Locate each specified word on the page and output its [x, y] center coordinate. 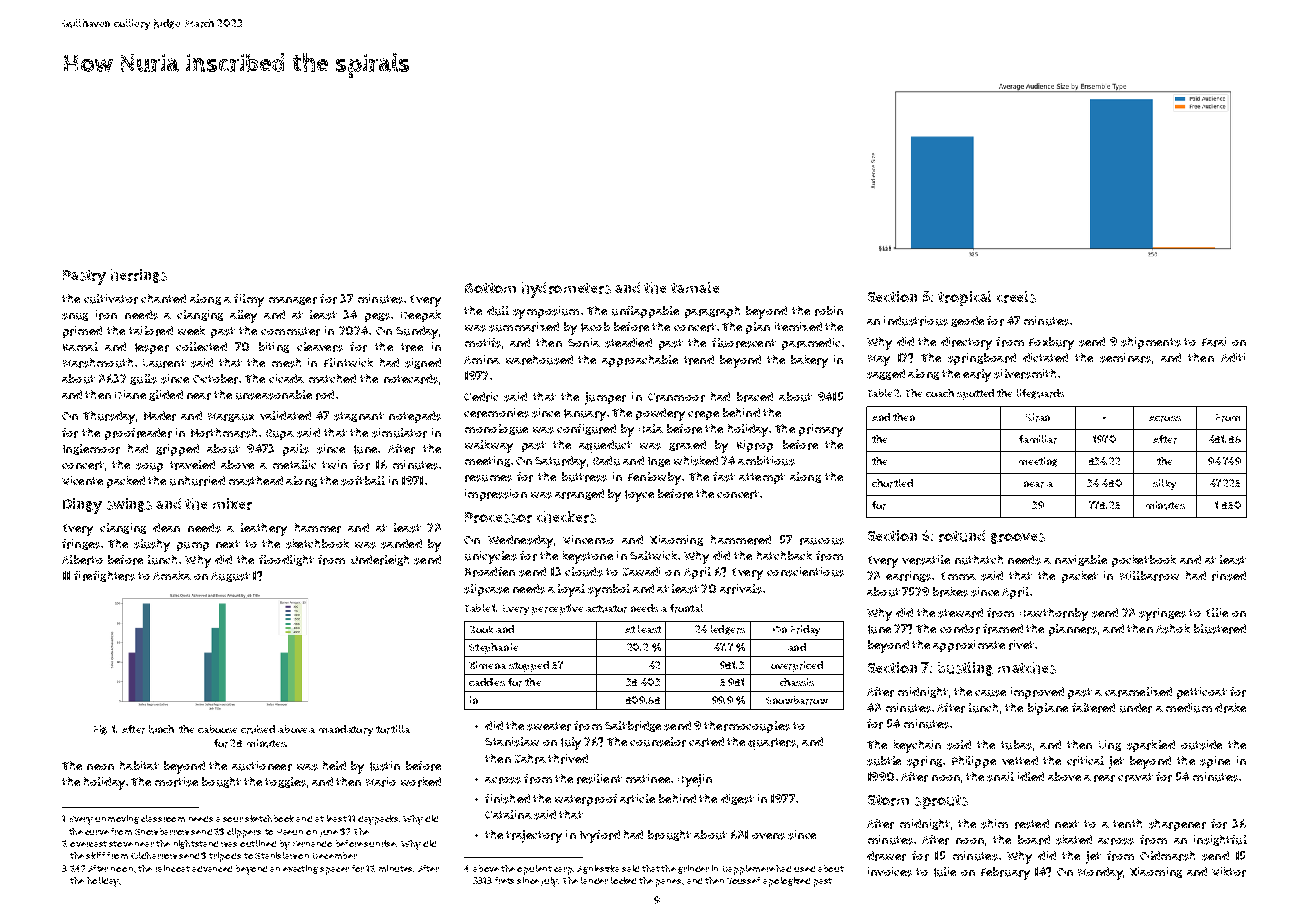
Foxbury [1051, 343]
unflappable [645, 312]
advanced [212, 869]
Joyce [639, 496]
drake [1230, 708]
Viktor [1229, 872]
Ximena [487, 665]
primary [821, 430]
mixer [232, 504]
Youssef [743, 880]
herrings [139, 276]
